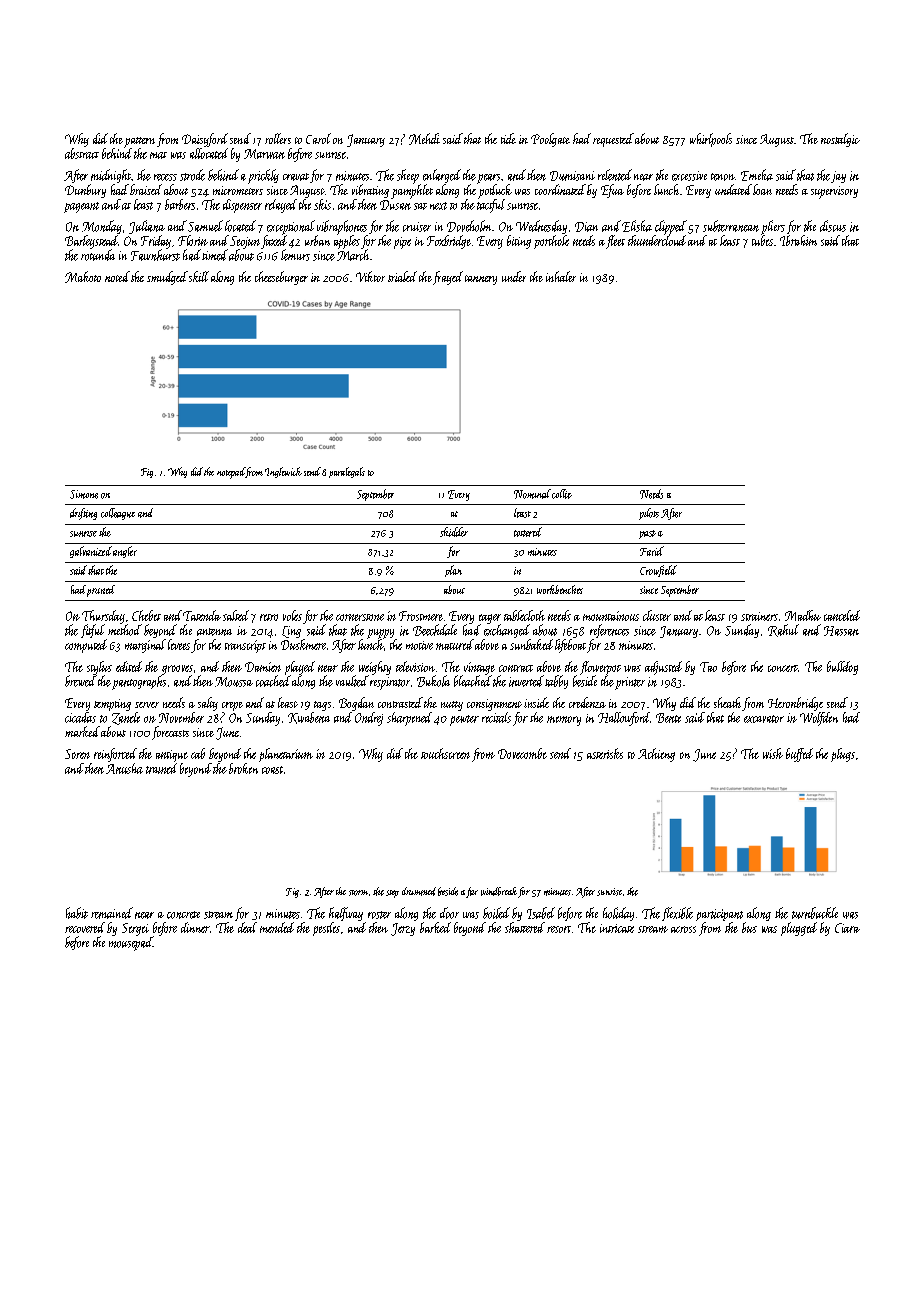 The height and width of the screenshot is (1314, 924). I want to click on past, so click(647, 534).
